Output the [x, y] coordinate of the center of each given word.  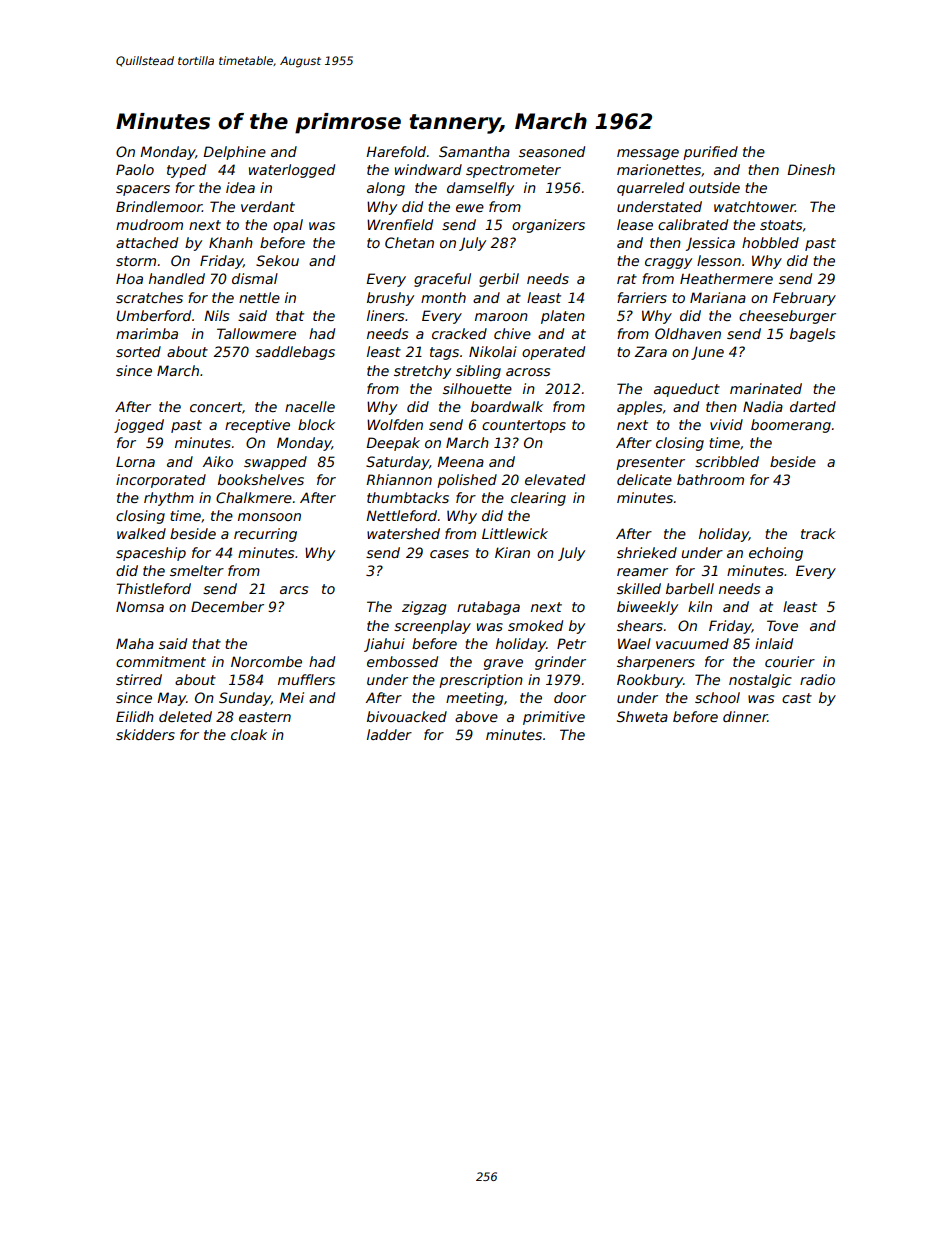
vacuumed [692, 643]
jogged [139, 426]
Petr [571, 643]
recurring [265, 535]
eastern [265, 717]
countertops [524, 426]
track [818, 533]
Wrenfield [400, 224]
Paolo [135, 169]
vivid [726, 424]
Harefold [396, 151]
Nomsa [140, 606]
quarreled [650, 189]
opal [288, 226]
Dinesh [811, 169]
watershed [403, 533]
